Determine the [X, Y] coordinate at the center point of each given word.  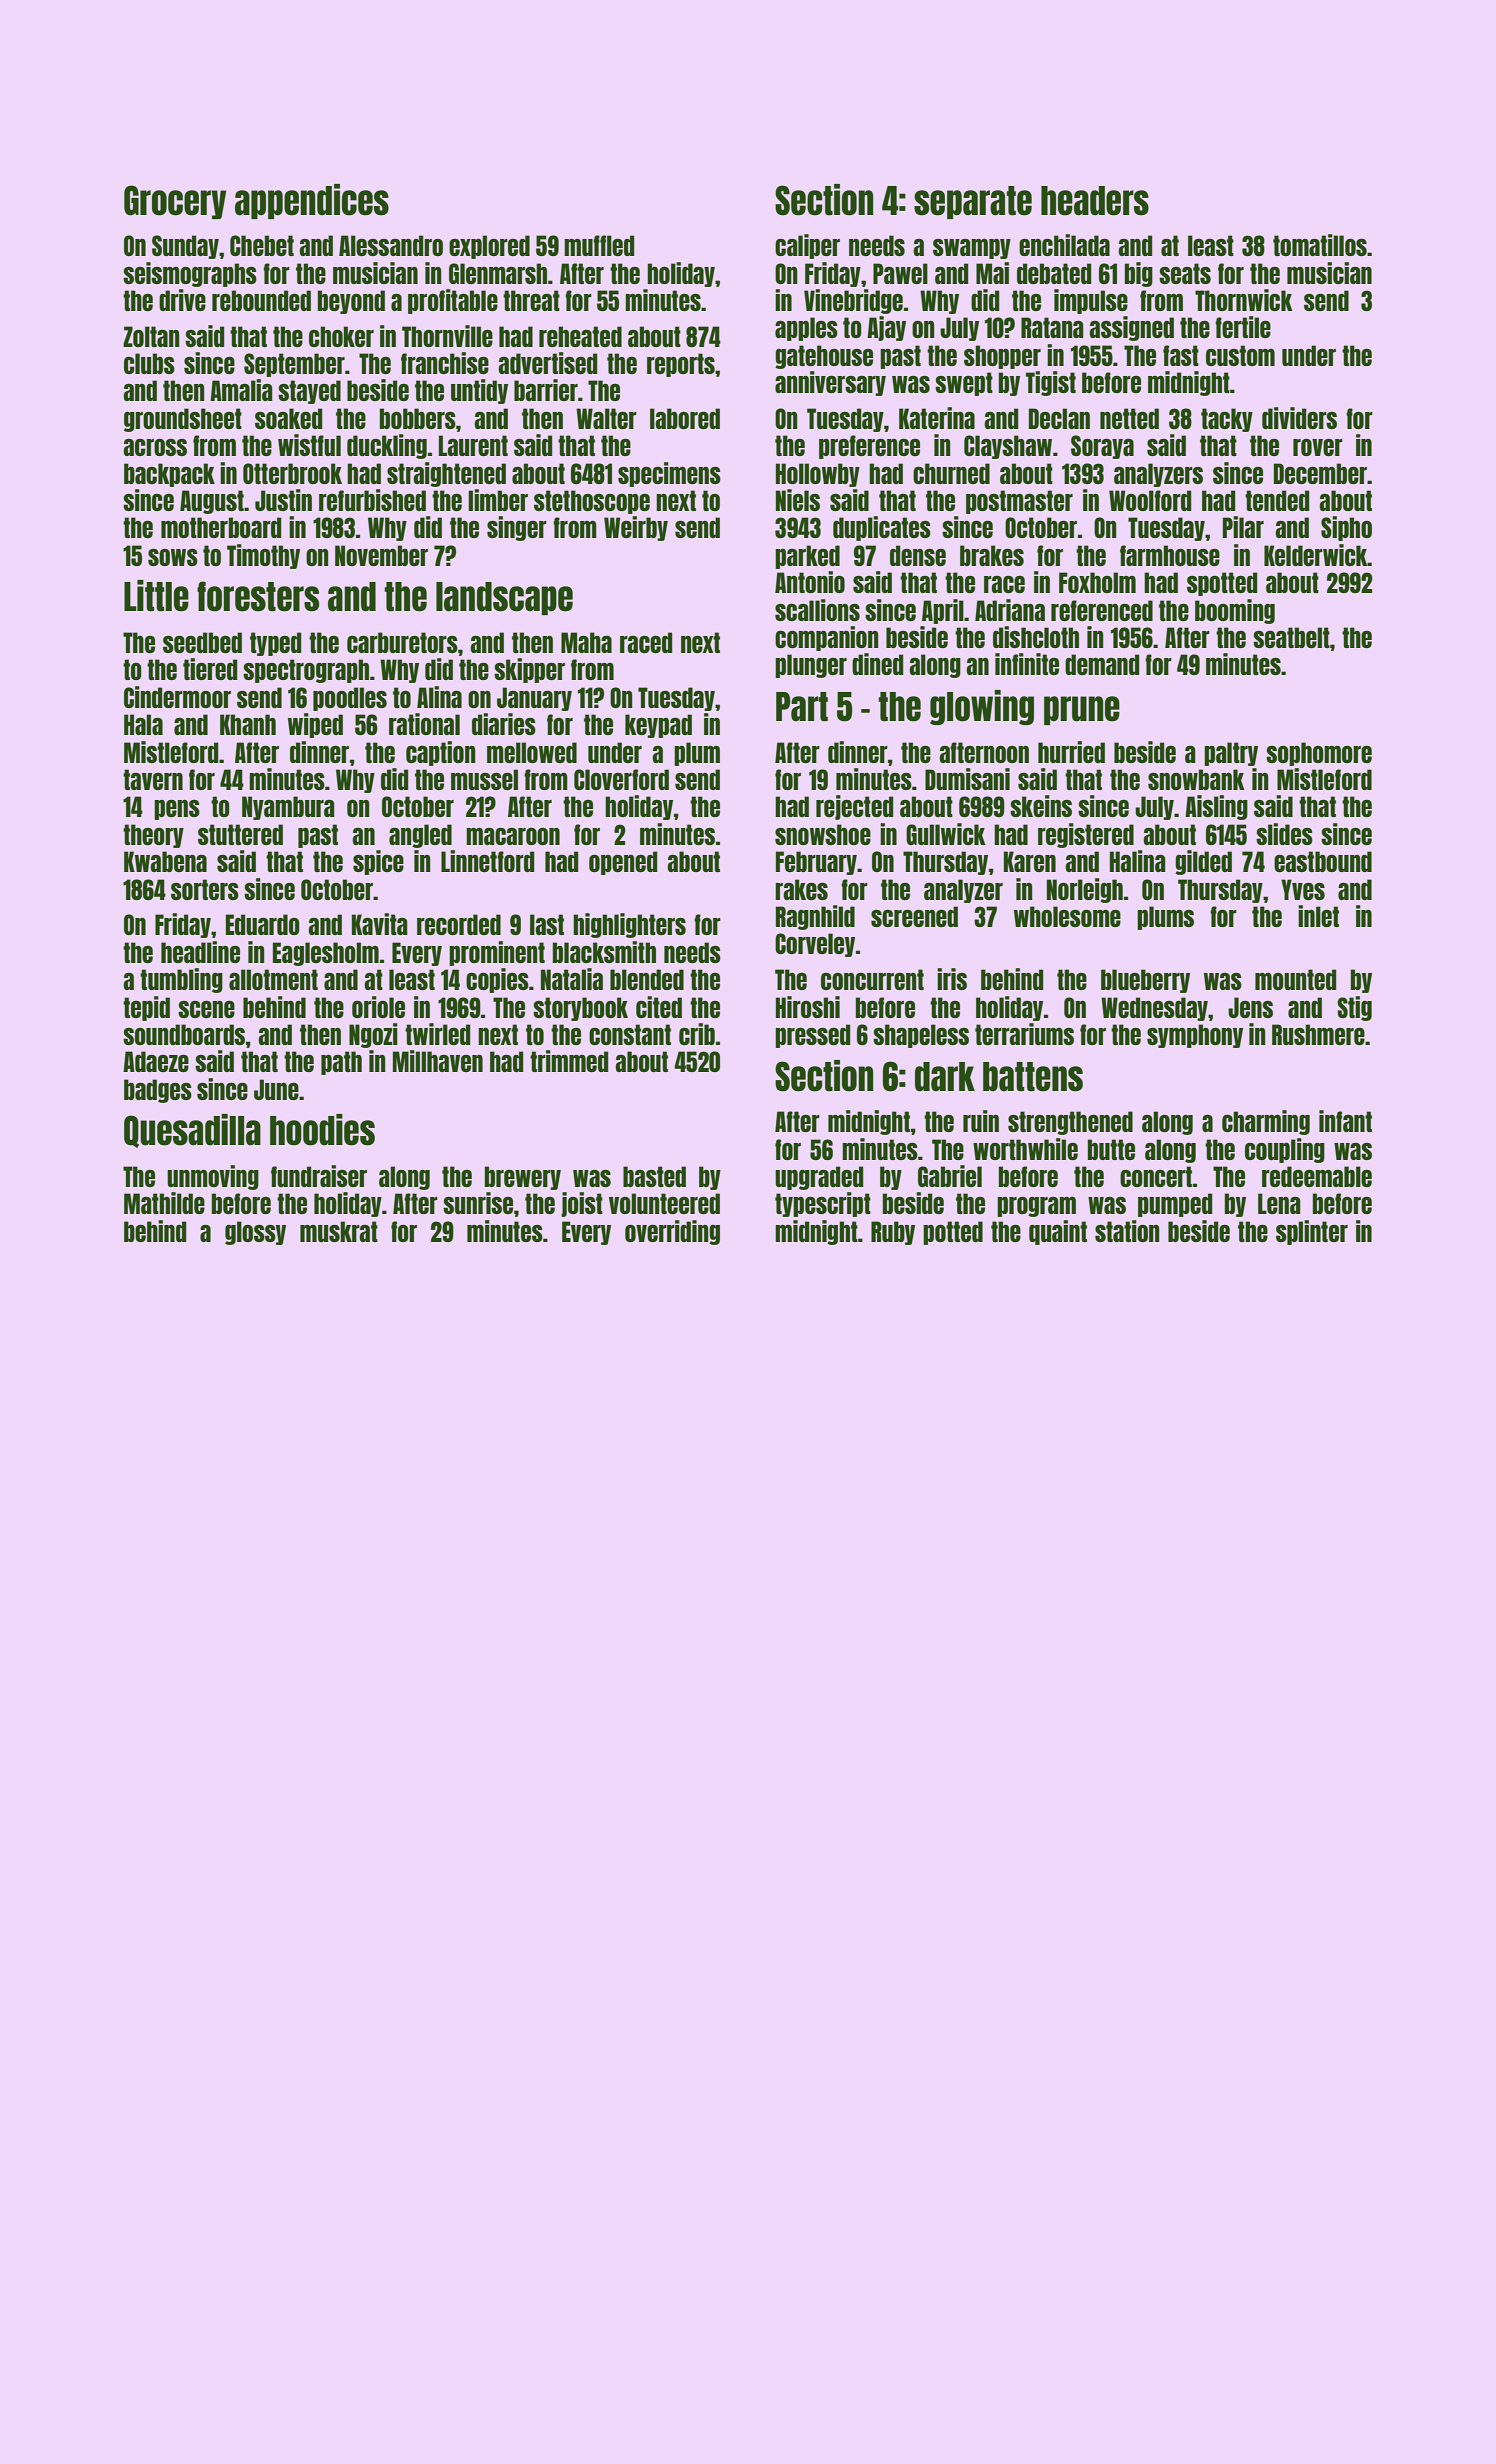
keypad [658, 726]
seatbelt [1291, 637]
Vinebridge [853, 301]
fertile [1243, 327]
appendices [312, 201]
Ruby [893, 1233]
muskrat [339, 1231]
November [381, 555]
